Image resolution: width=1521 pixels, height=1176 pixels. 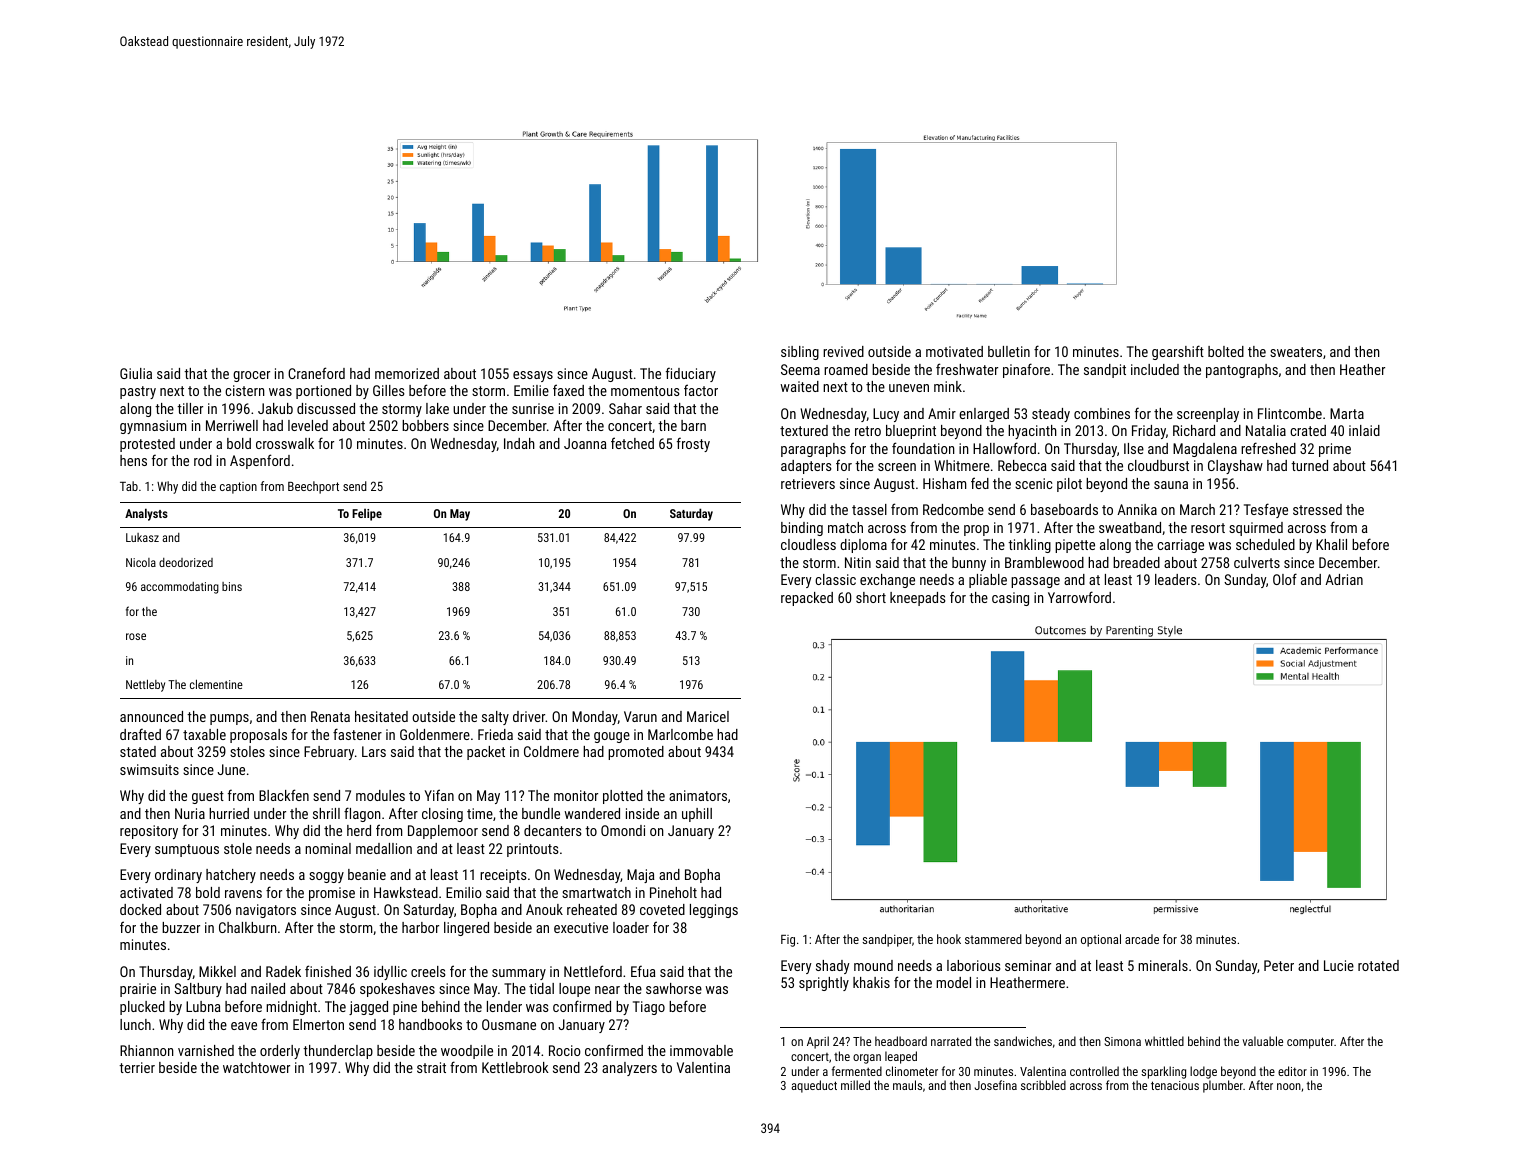 I want to click on Renata, so click(x=330, y=716).
